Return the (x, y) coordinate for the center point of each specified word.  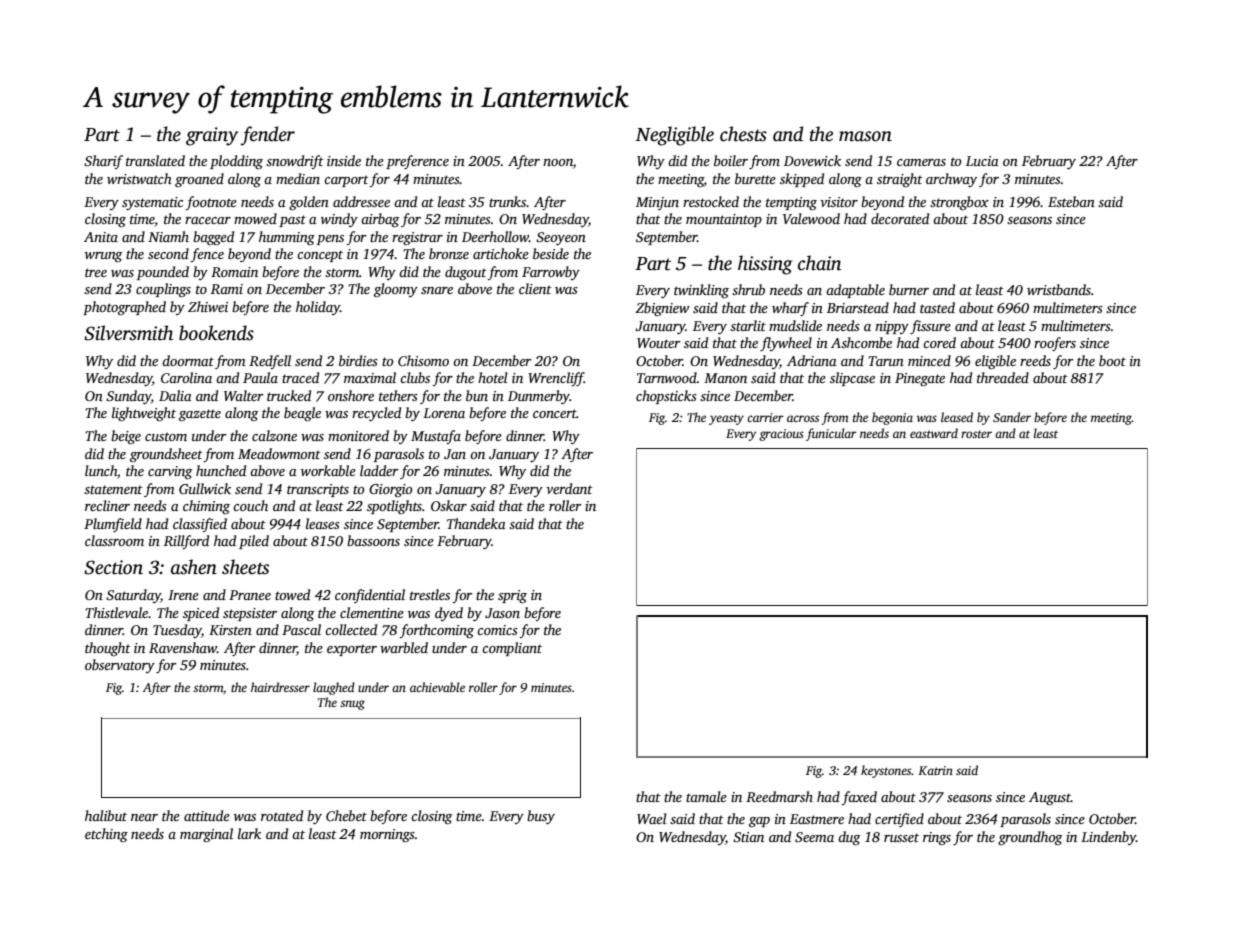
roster (976, 434)
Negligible (674, 136)
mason (865, 136)
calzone (274, 435)
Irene (183, 595)
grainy (212, 136)
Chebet (346, 815)
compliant (512, 649)
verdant (569, 488)
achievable (437, 687)
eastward (934, 433)
